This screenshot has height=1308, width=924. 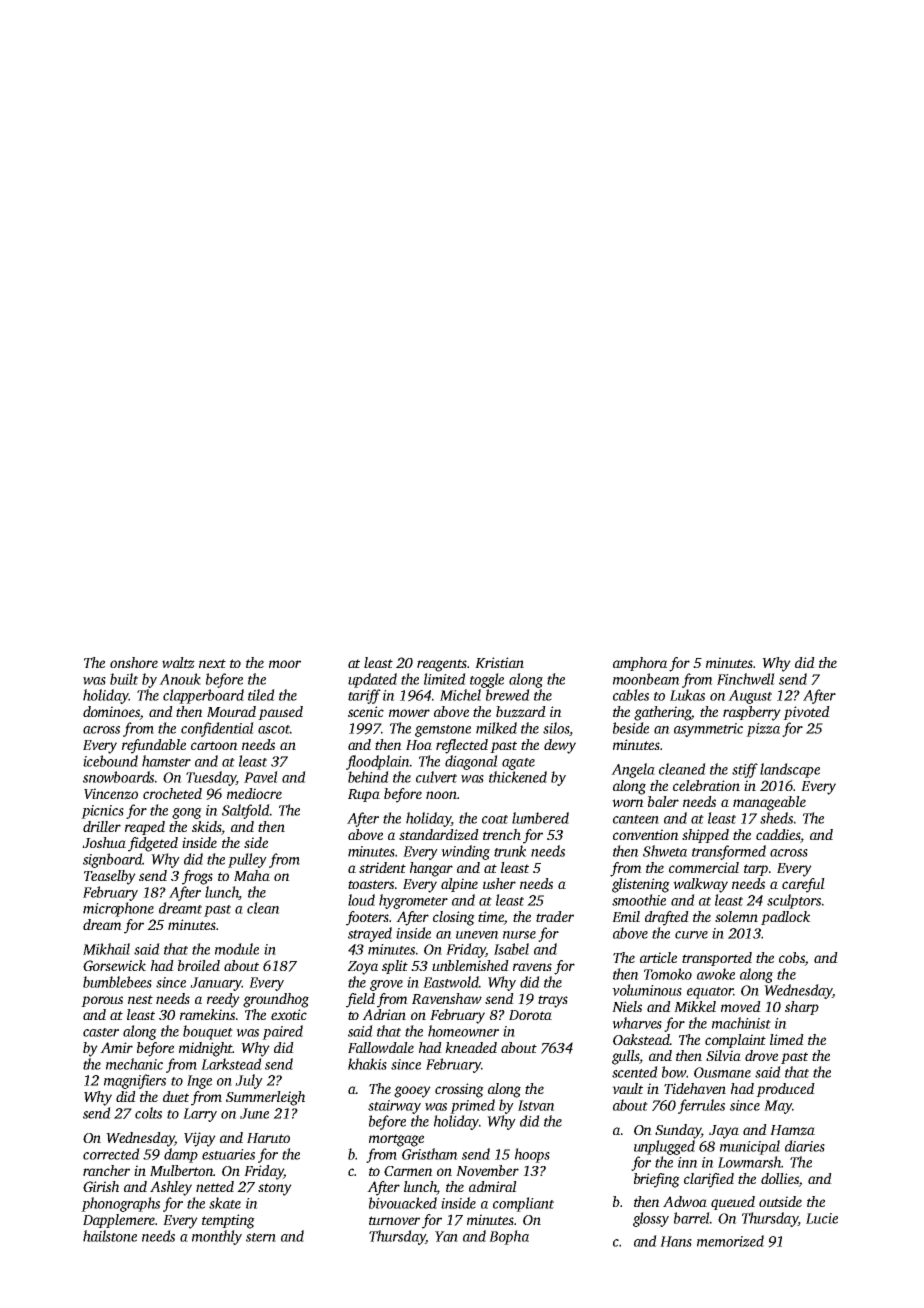 What do you see at coordinates (396, 1140) in the screenshot?
I see `mortgage` at bounding box center [396, 1140].
